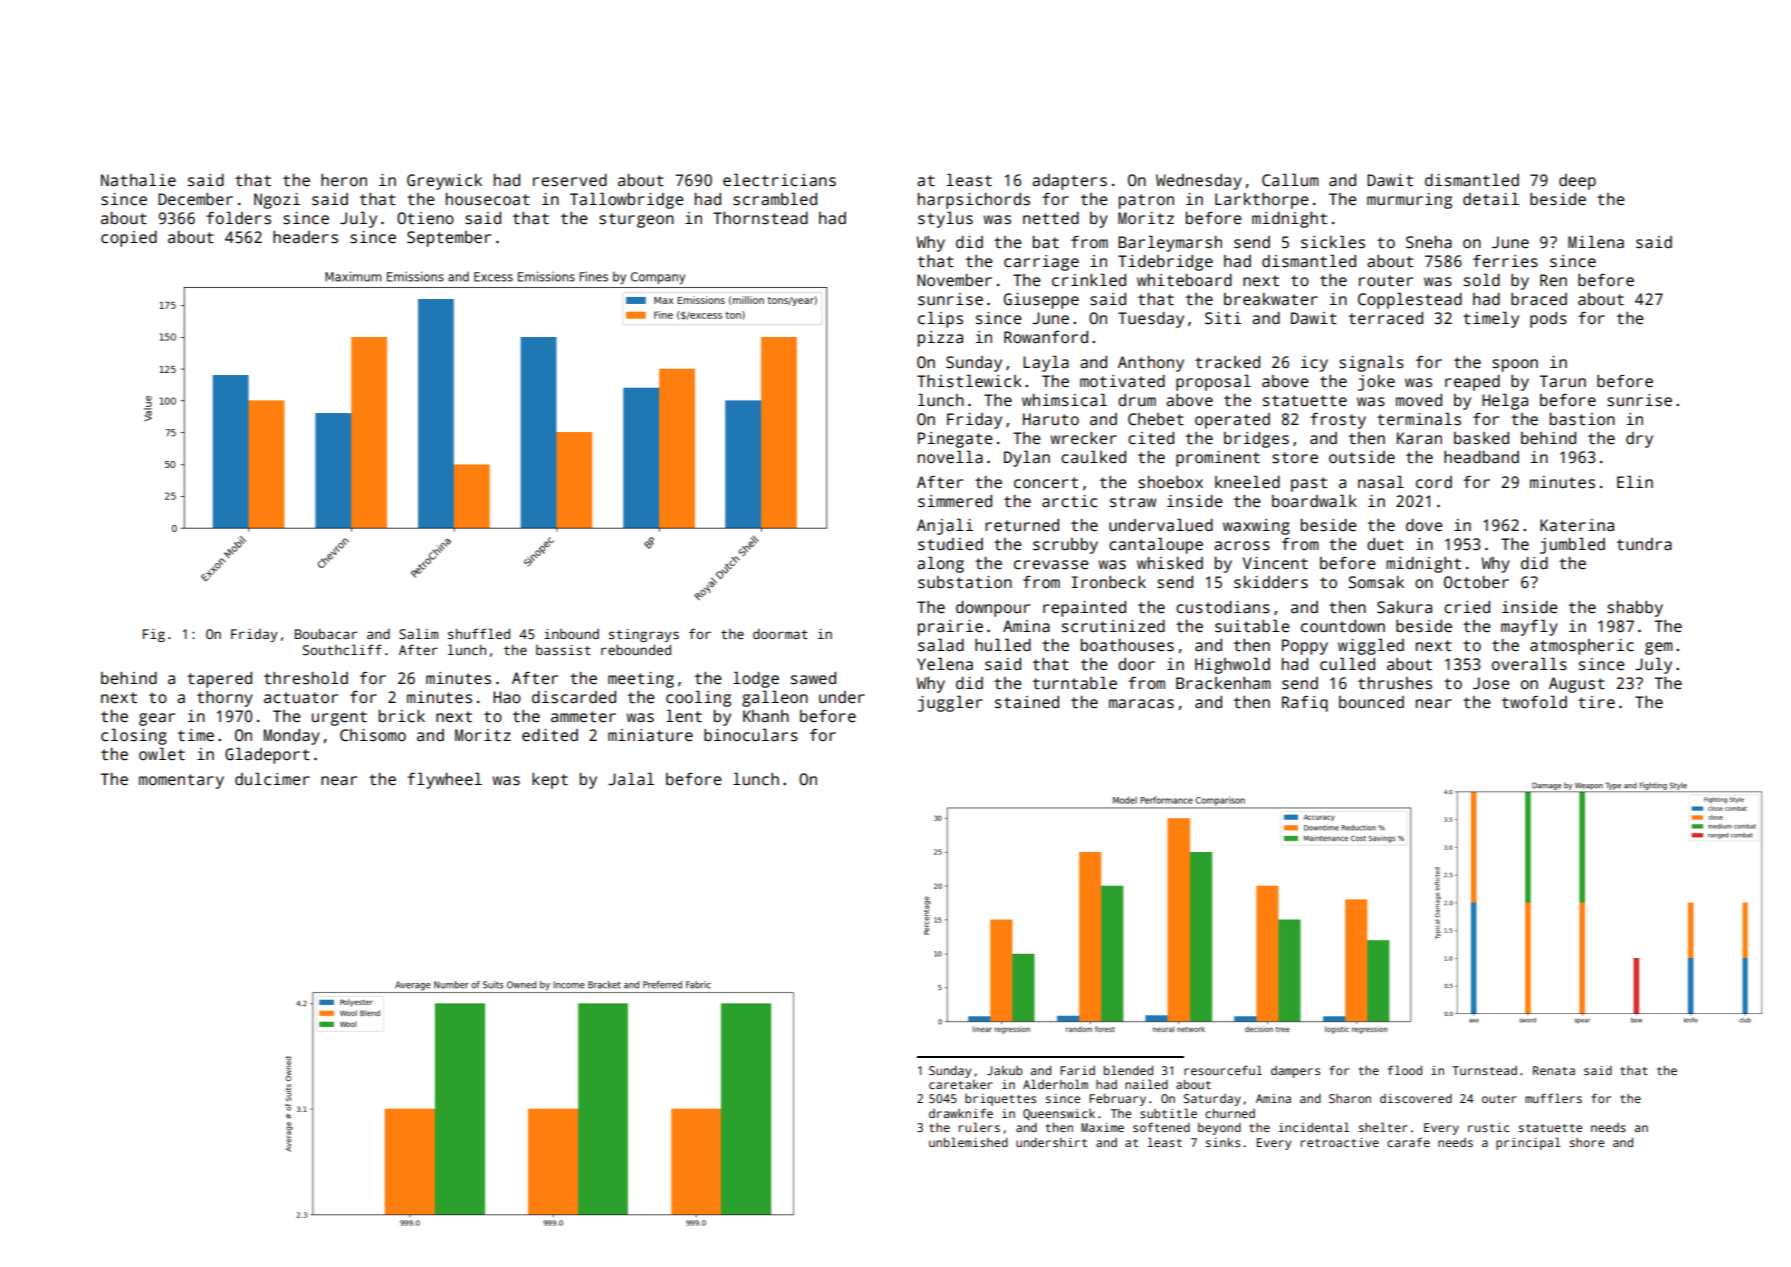 The width and height of the page is (1791, 1267). I want to click on Callum, so click(1290, 180).
